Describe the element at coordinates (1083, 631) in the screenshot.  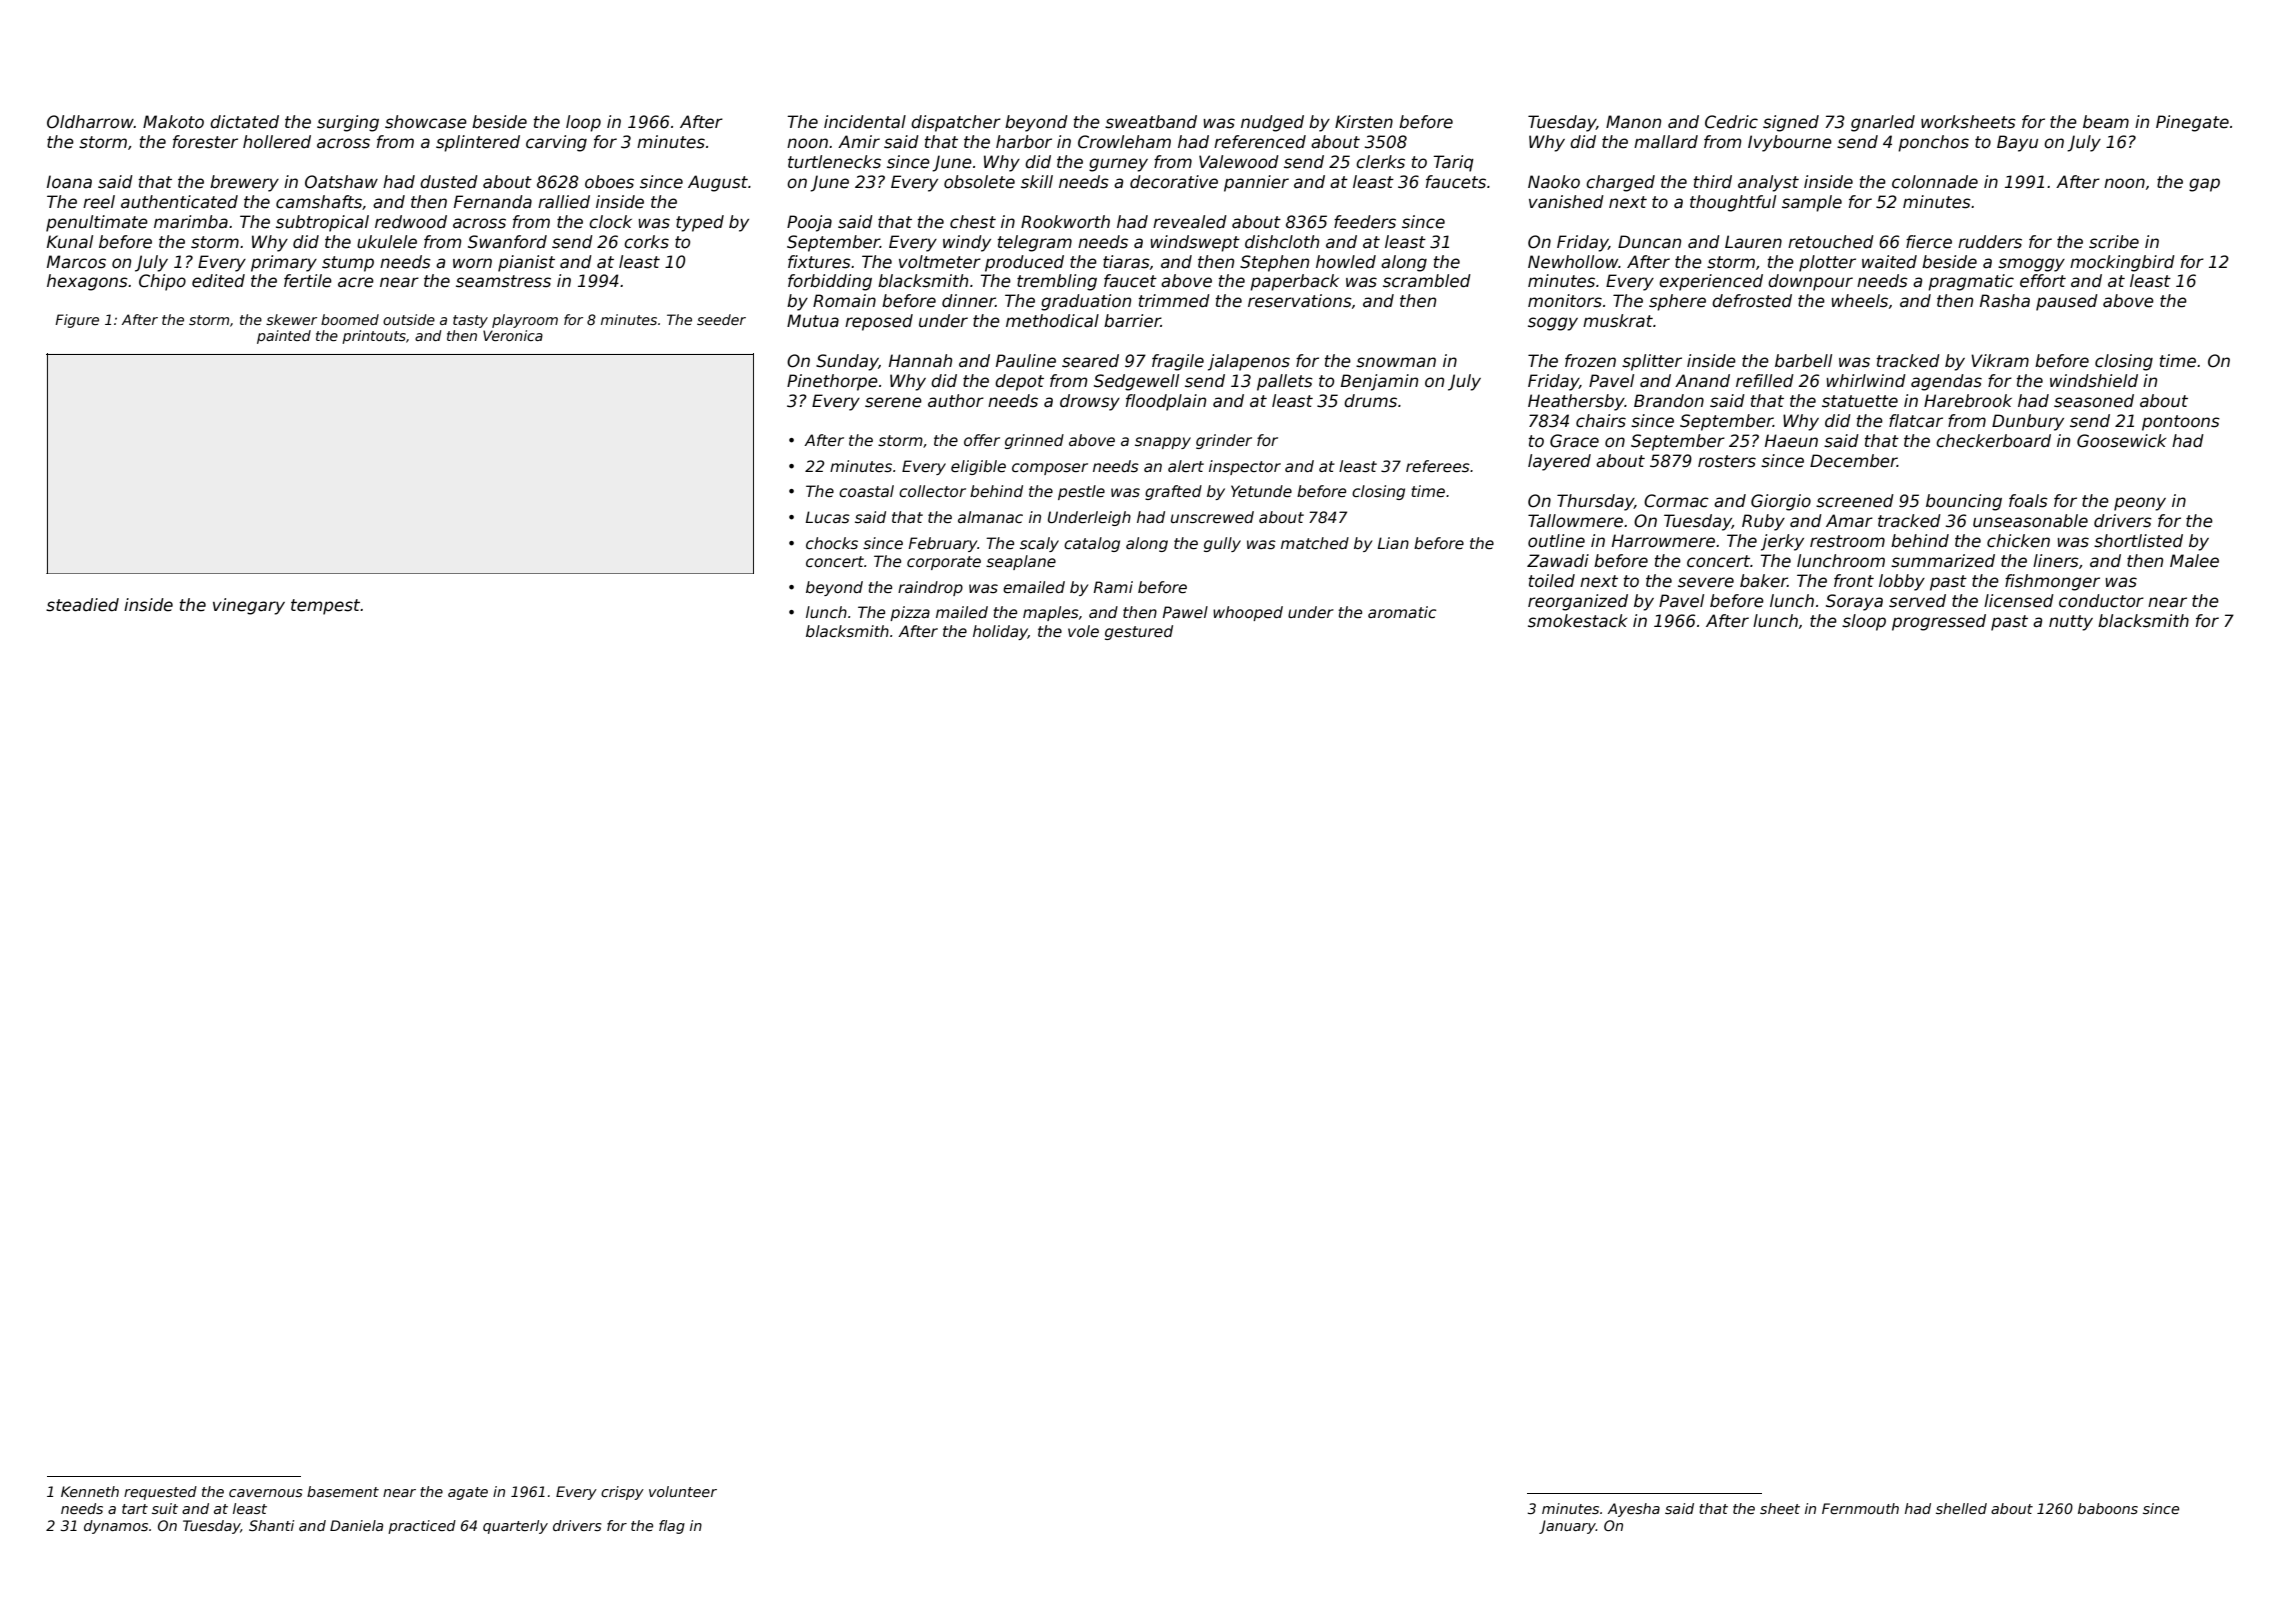
I see `vole` at that location.
